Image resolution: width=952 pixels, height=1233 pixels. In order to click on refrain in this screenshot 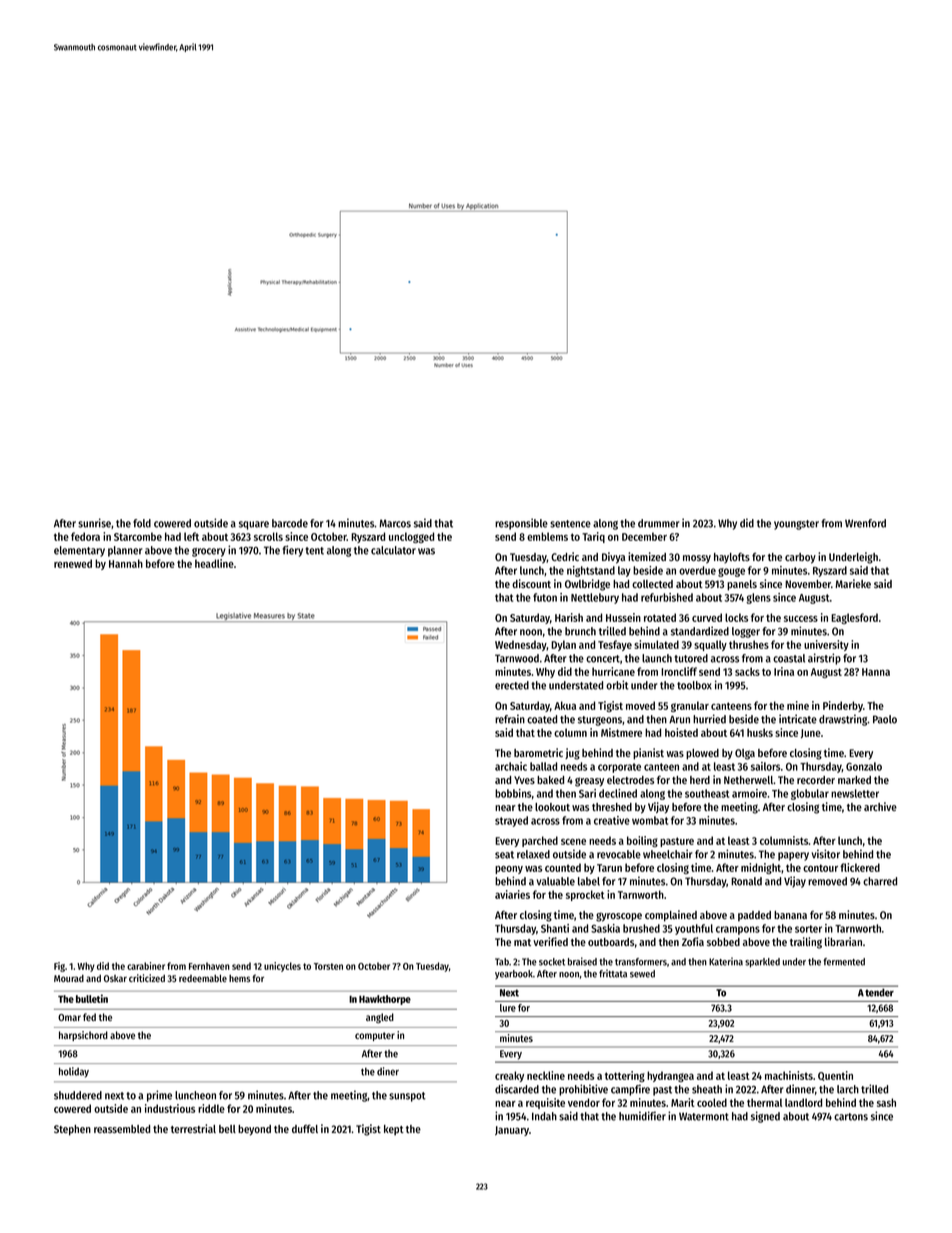, I will do `click(510, 719)`.
